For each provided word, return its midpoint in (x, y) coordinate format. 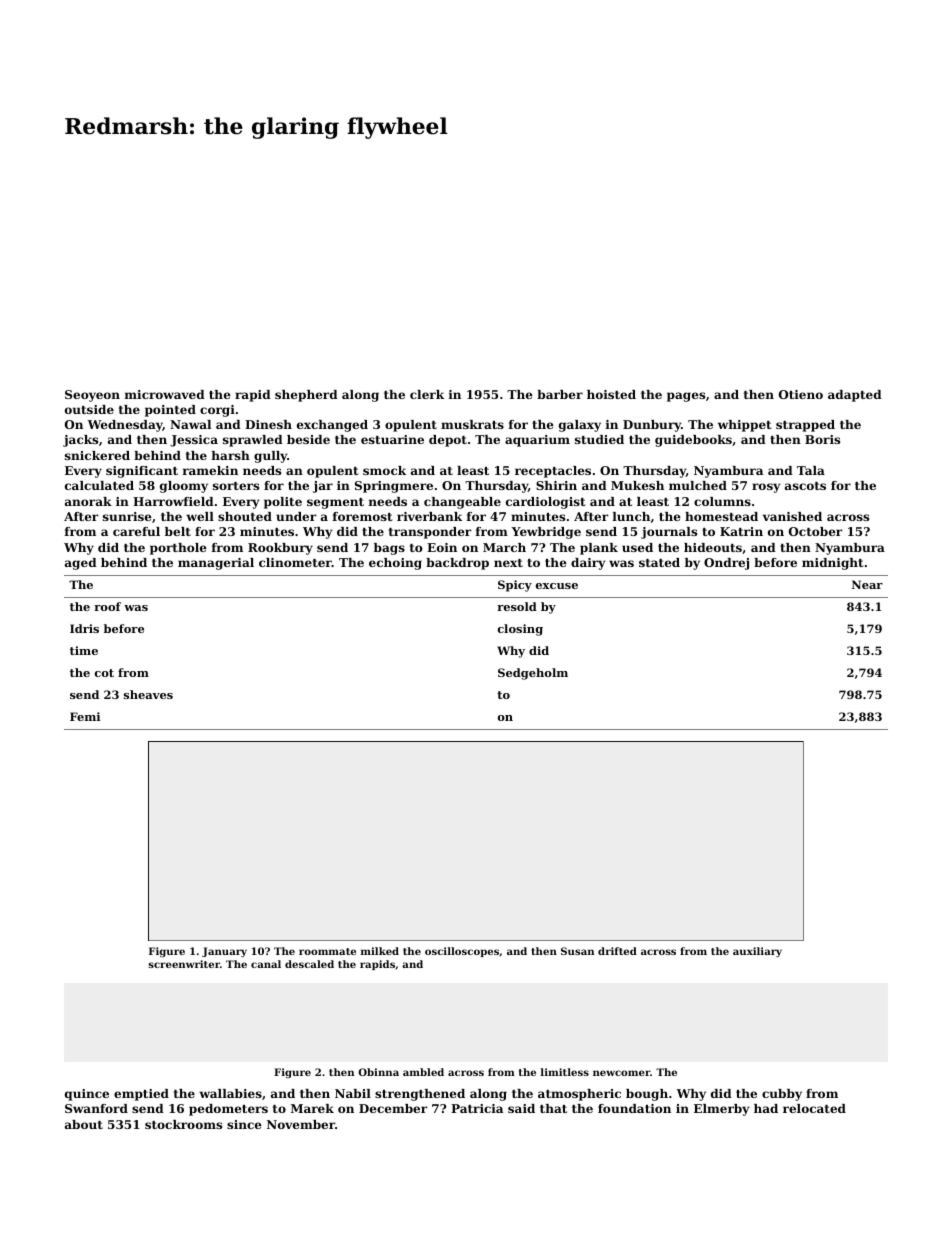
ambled (423, 1072)
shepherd (306, 396)
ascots (805, 486)
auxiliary (757, 952)
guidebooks (693, 441)
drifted (617, 951)
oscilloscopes (462, 952)
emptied (141, 1095)
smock (384, 470)
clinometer (295, 562)
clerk (427, 394)
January (224, 952)
